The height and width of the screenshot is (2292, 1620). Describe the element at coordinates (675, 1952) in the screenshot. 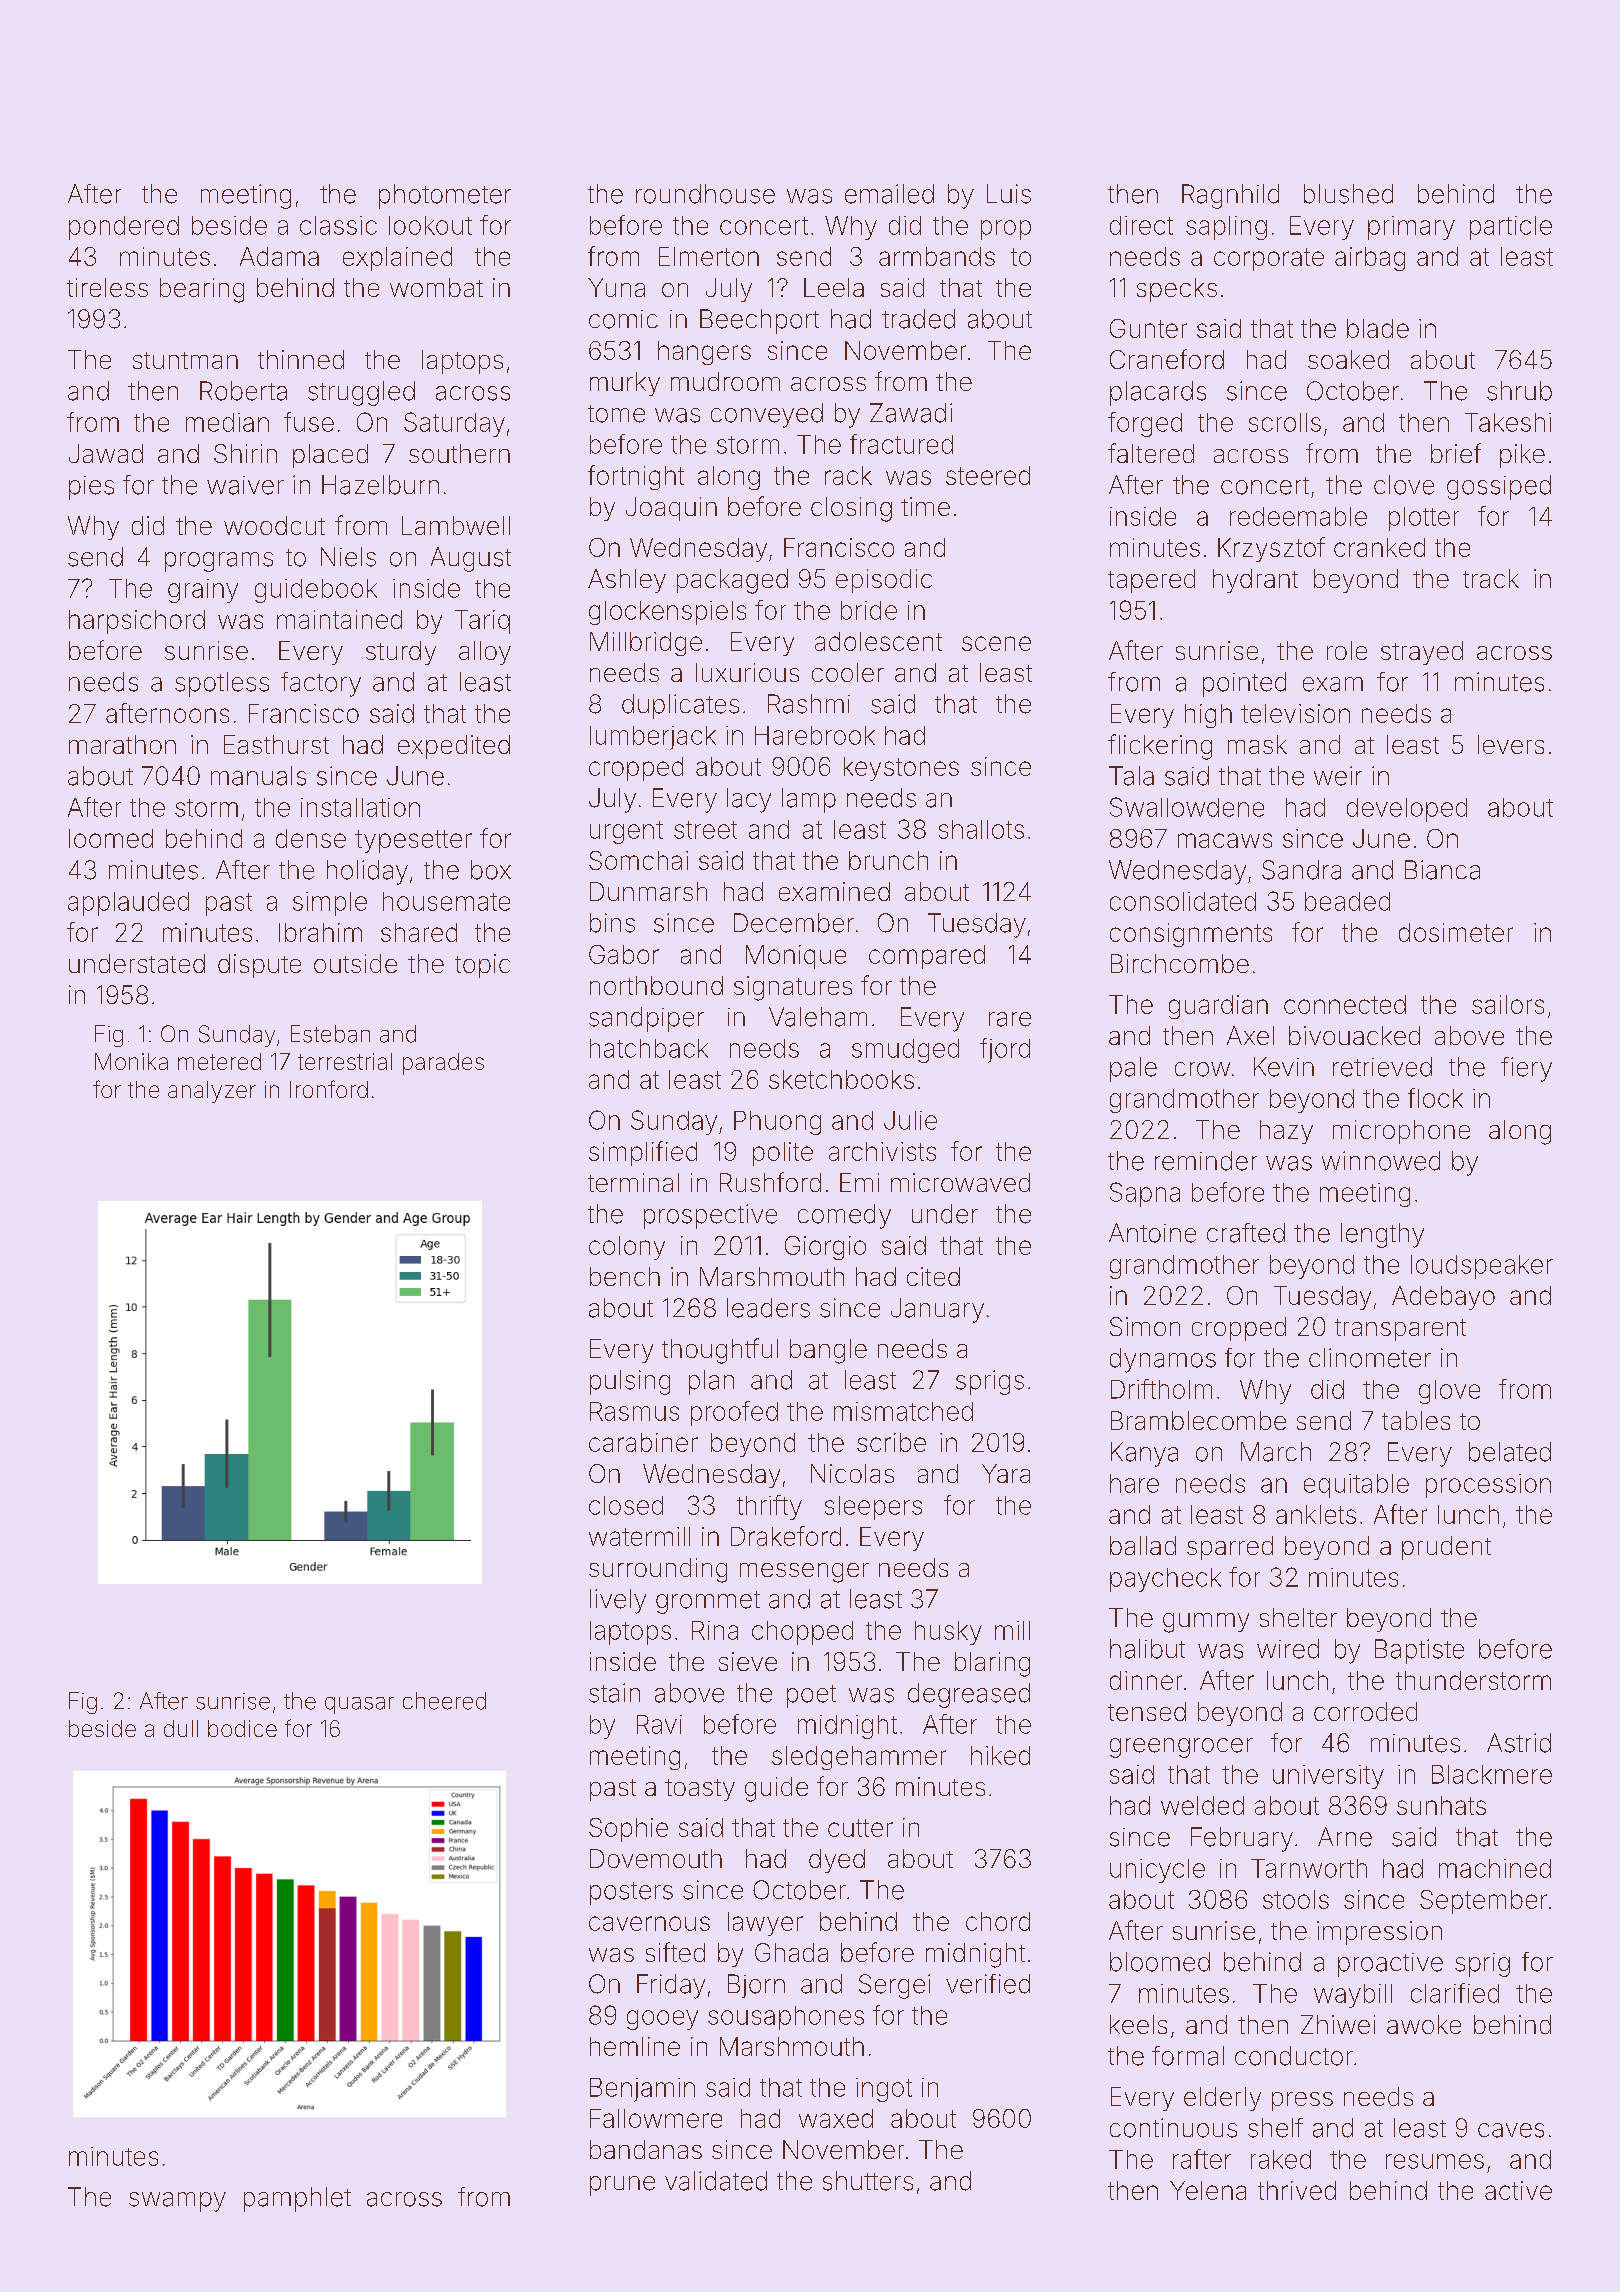

I see `sifted` at that location.
